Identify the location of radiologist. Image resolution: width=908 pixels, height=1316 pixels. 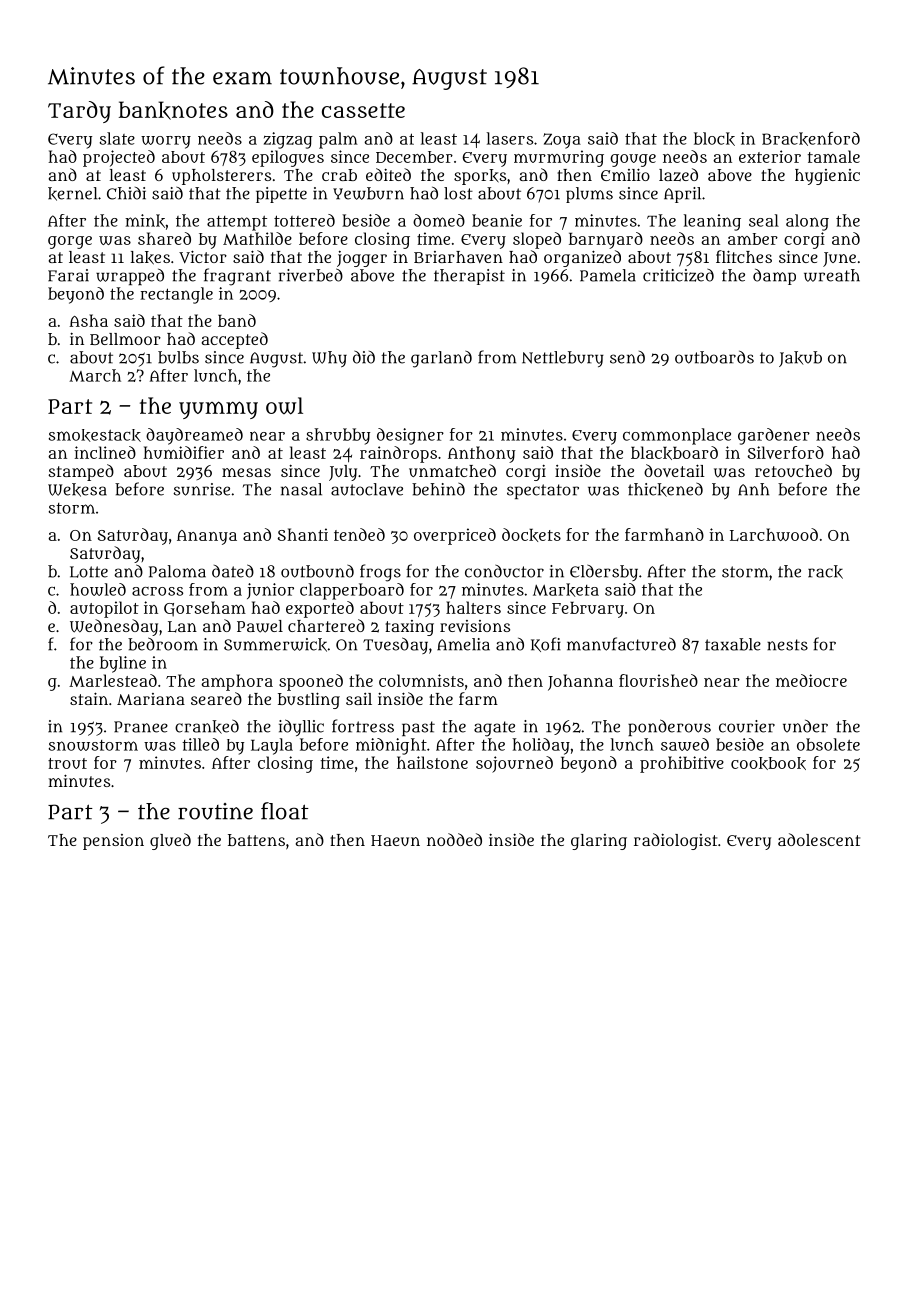
(675, 841).
